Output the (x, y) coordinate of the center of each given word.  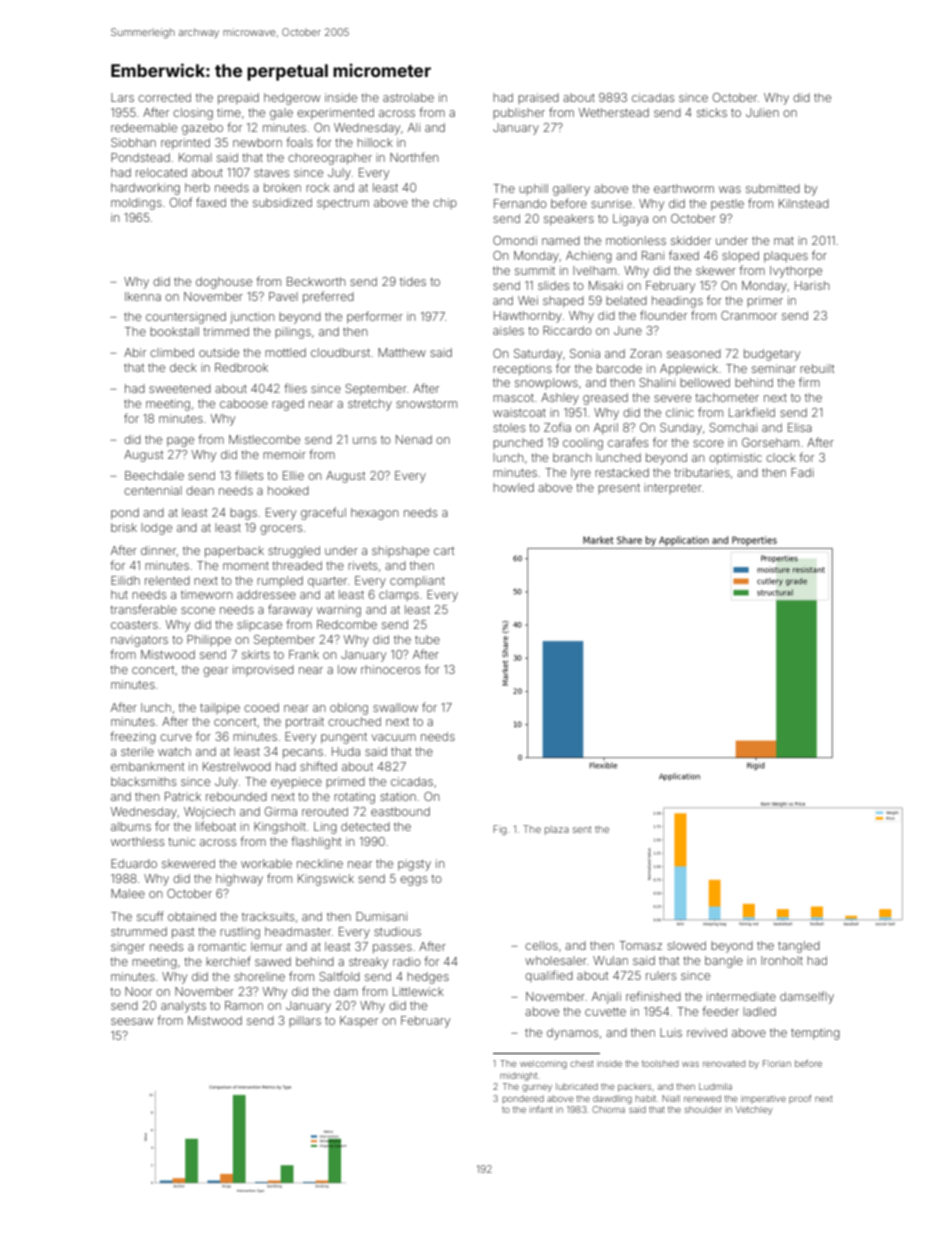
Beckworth (316, 281)
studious (397, 931)
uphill (533, 189)
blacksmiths (143, 781)
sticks (712, 112)
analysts (183, 1007)
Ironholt (782, 960)
